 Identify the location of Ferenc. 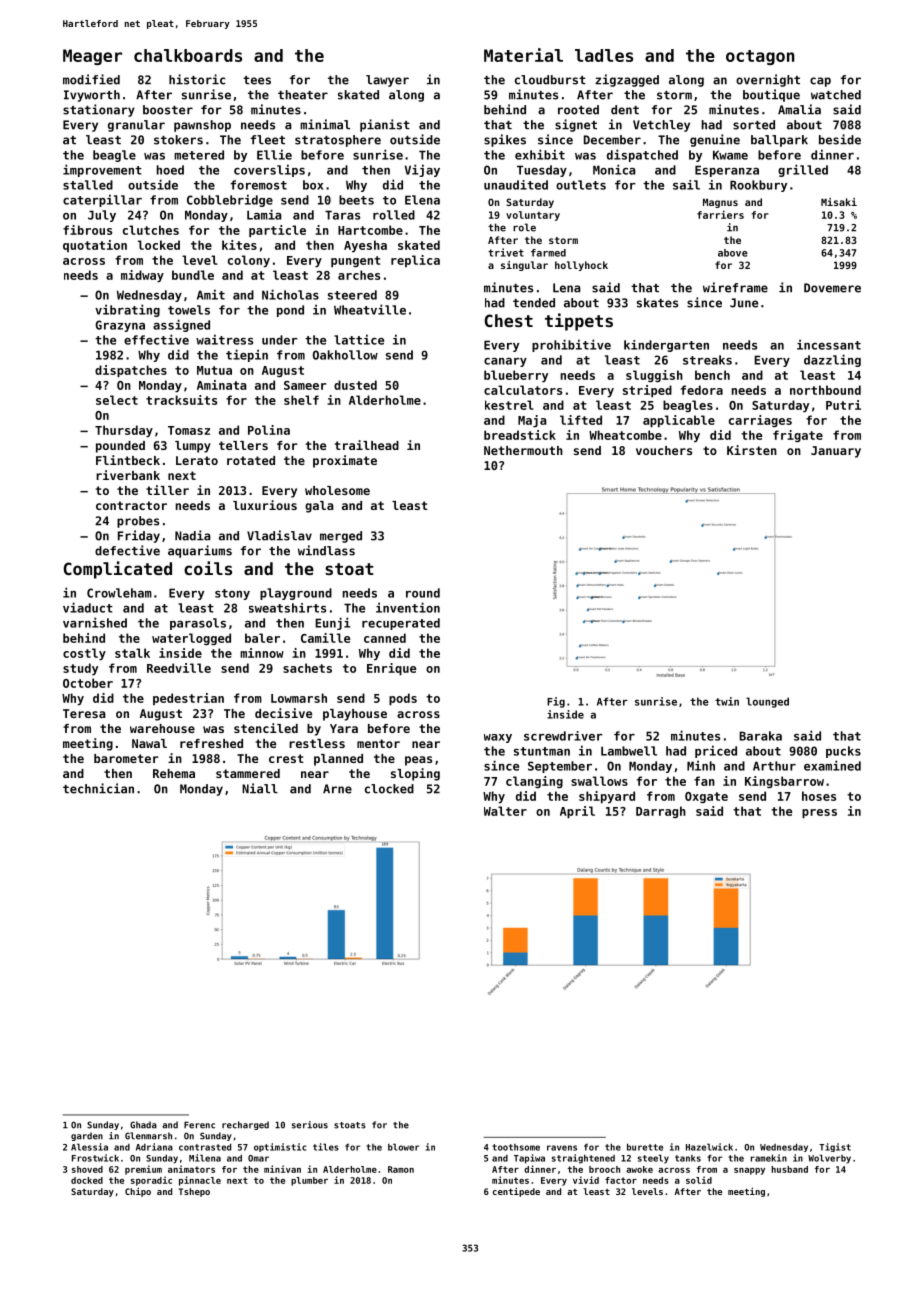
(199, 1125).
